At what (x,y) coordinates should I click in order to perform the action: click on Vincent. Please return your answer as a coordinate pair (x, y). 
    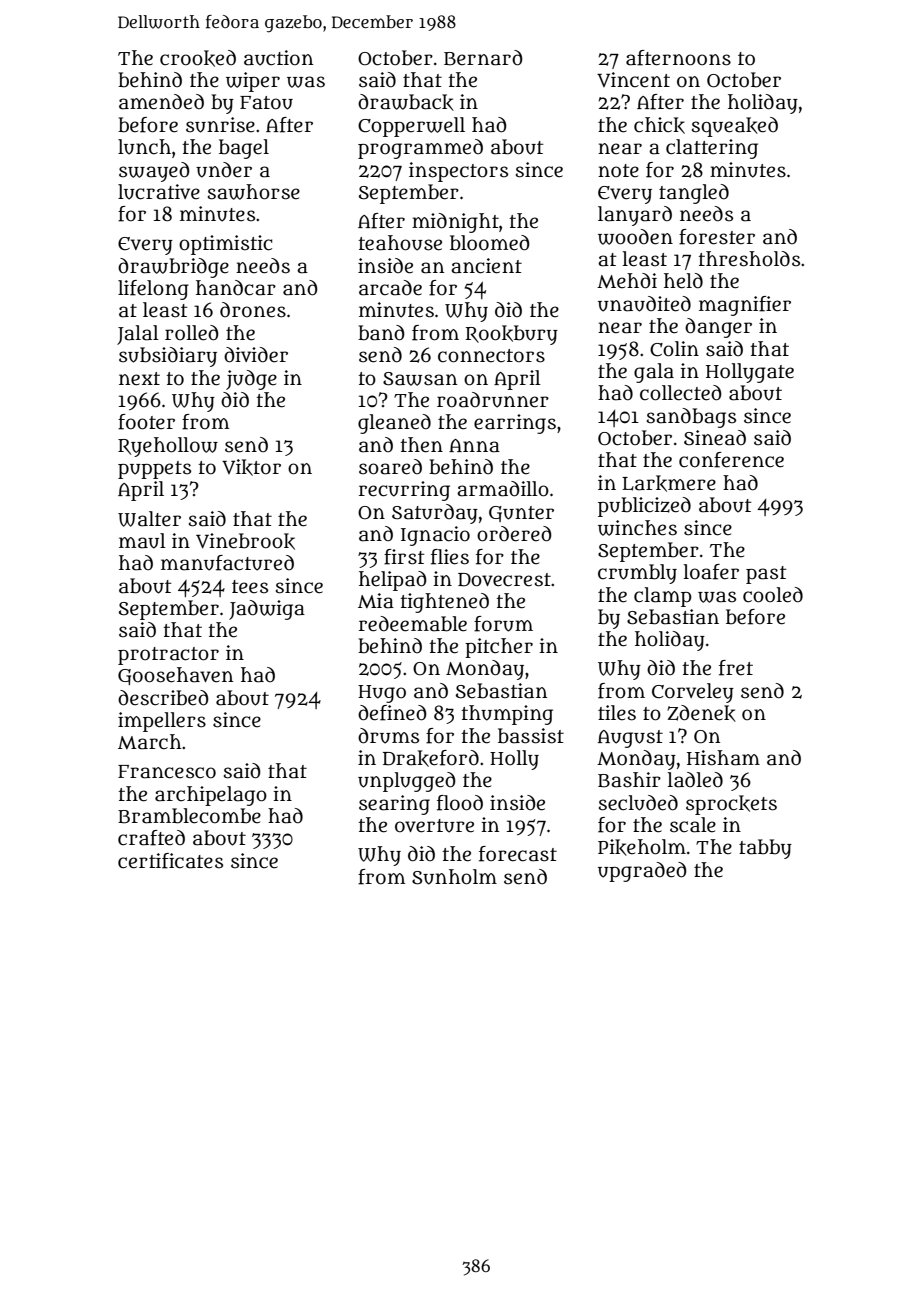
    Looking at the image, I should click on (633, 80).
